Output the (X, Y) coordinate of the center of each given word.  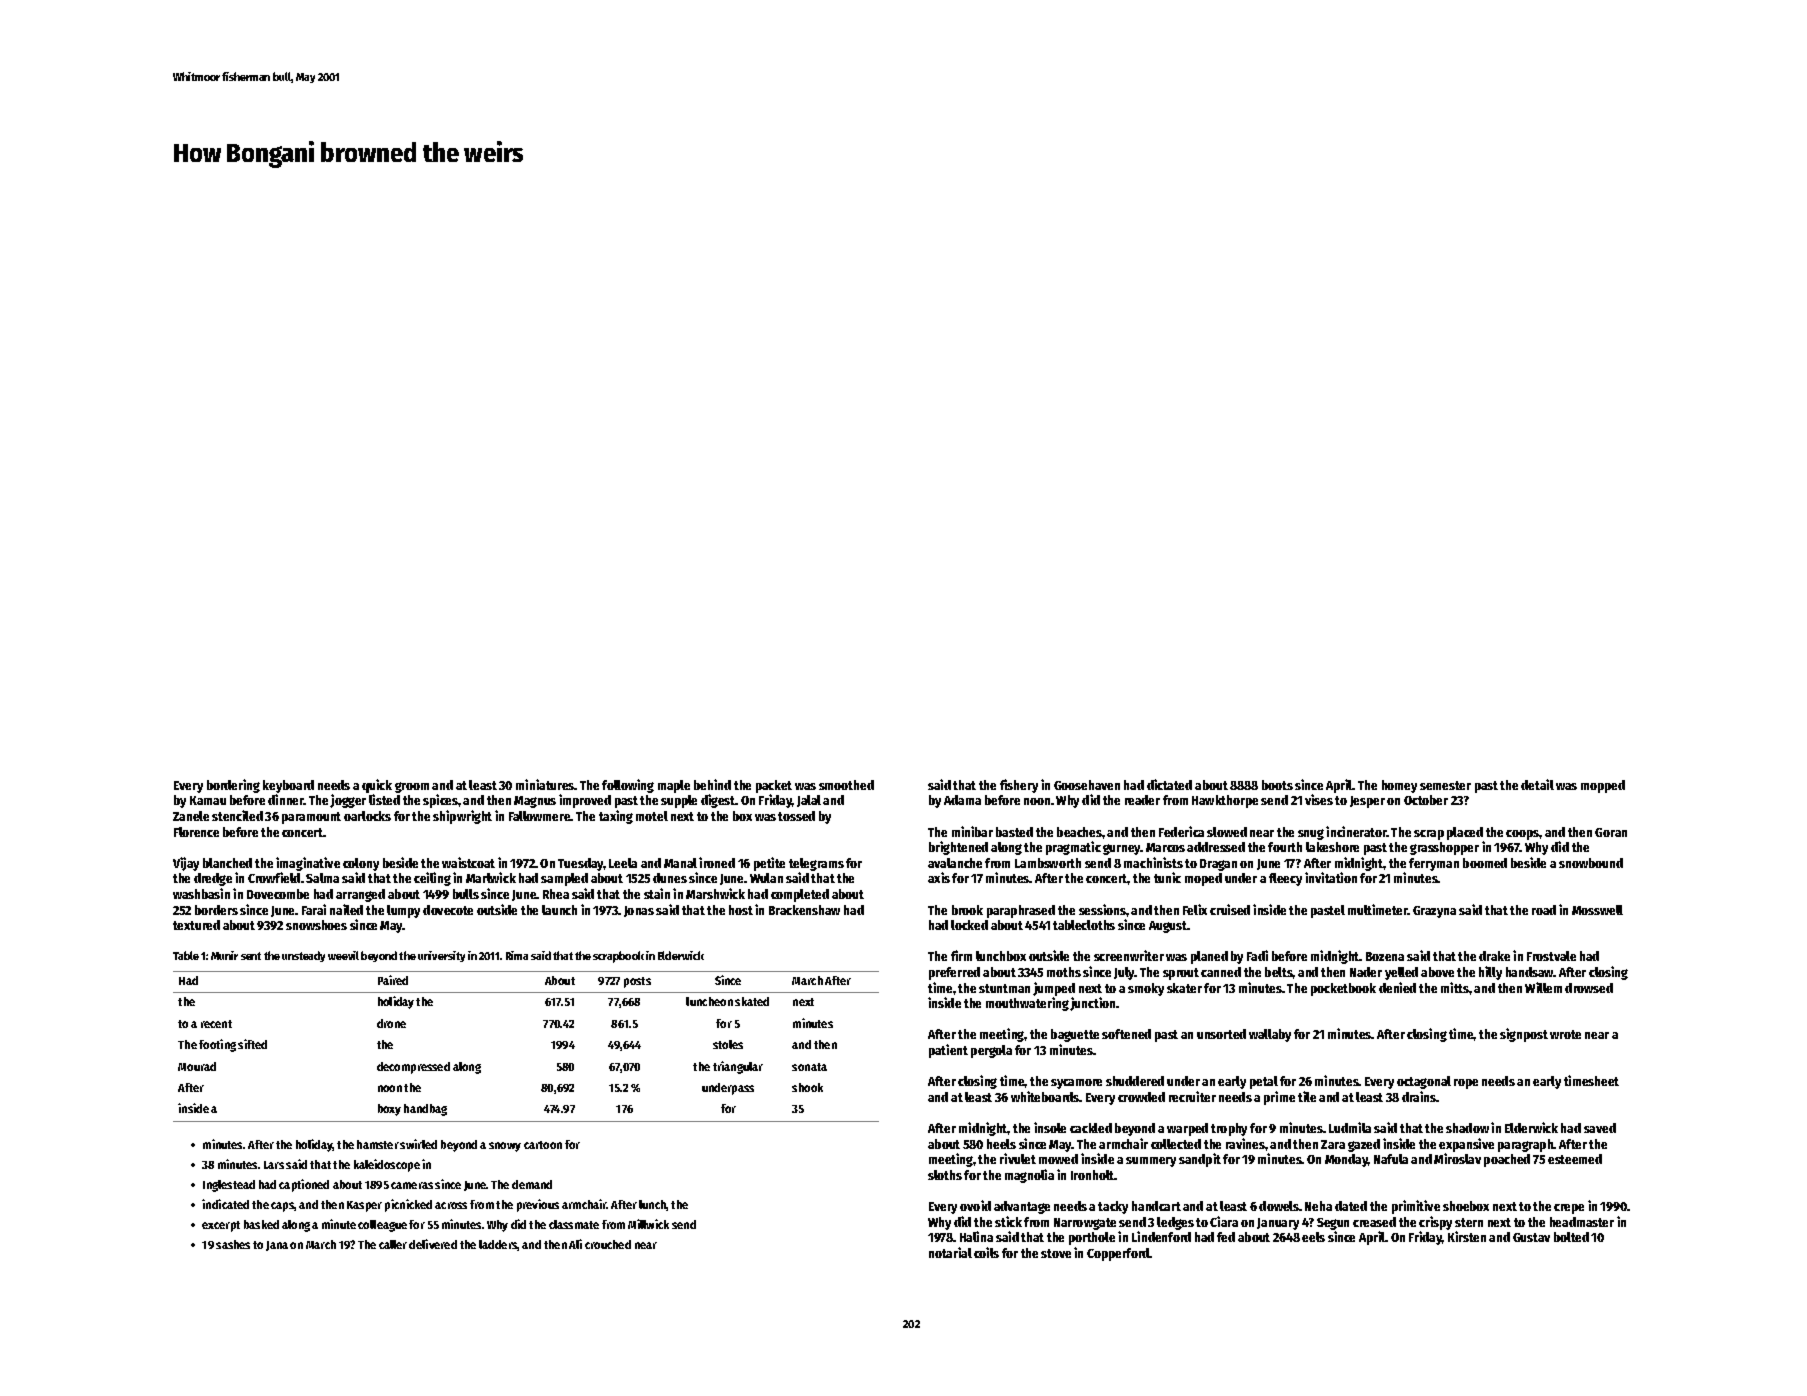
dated (1351, 1206)
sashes (233, 1244)
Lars (274, 1165)
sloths (945, 1175)
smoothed (846, 785)
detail (1537, 784)
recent (216, 1024)
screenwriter (1129, 955)
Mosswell (1597, 910)
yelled (1401, 973)
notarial (950, 1252)
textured (196, 925)
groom (412, 787)
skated (752, 1001)
